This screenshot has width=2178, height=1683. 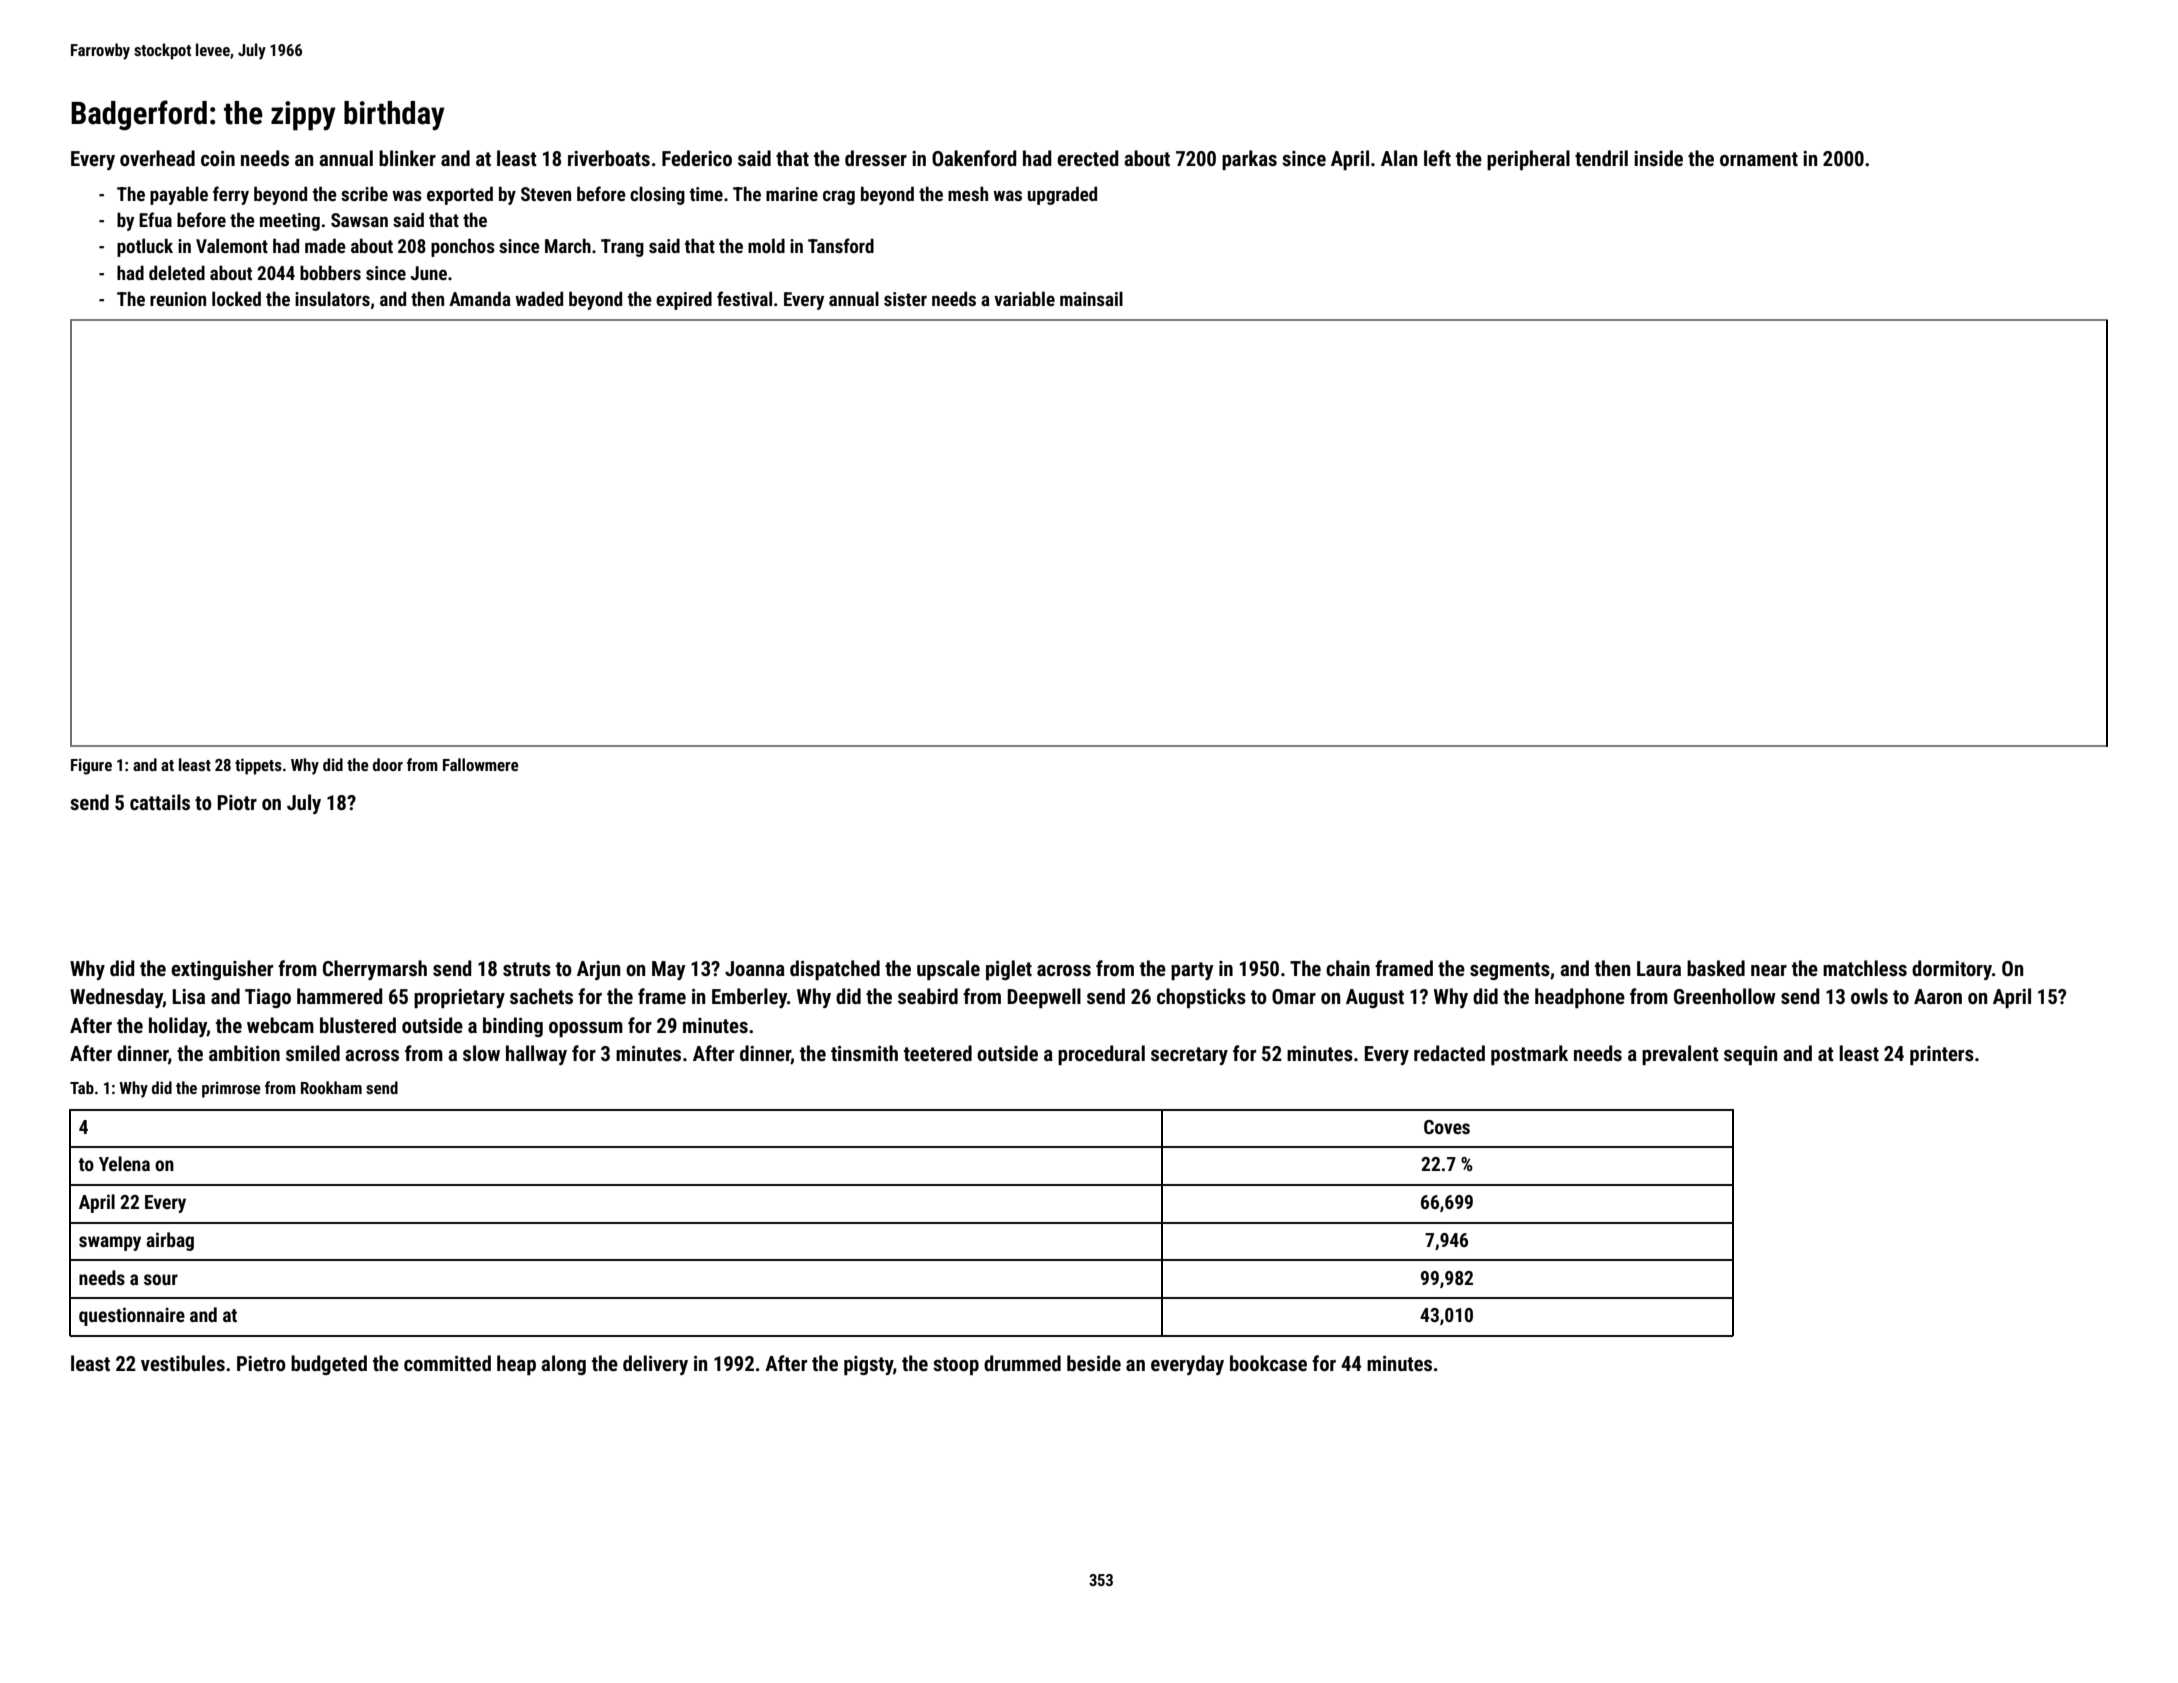 I want to click on Fallowmere, so click(x=481, y=764).
